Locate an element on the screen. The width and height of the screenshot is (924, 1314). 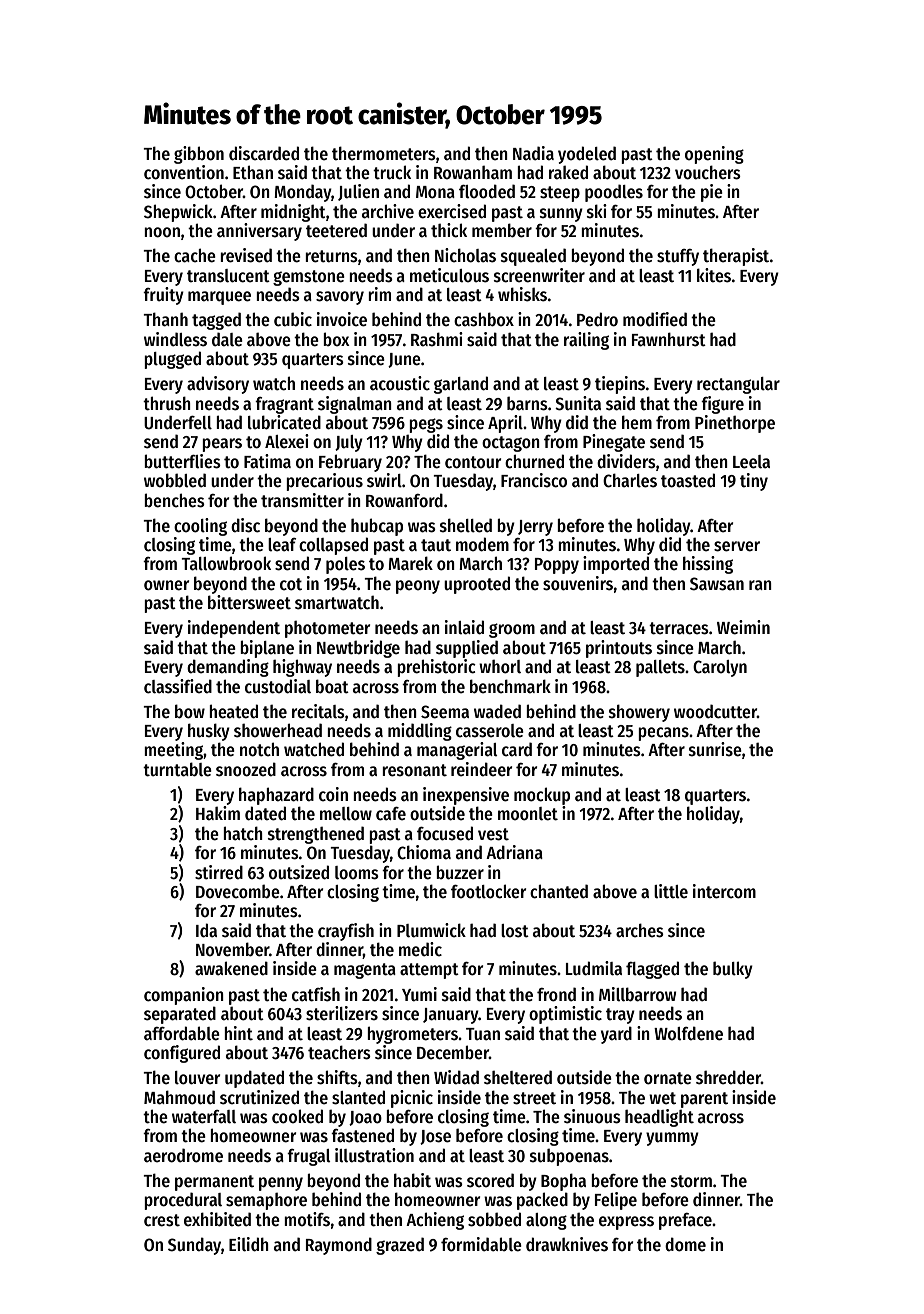
Nadia is located at coordinates (533, 153).
